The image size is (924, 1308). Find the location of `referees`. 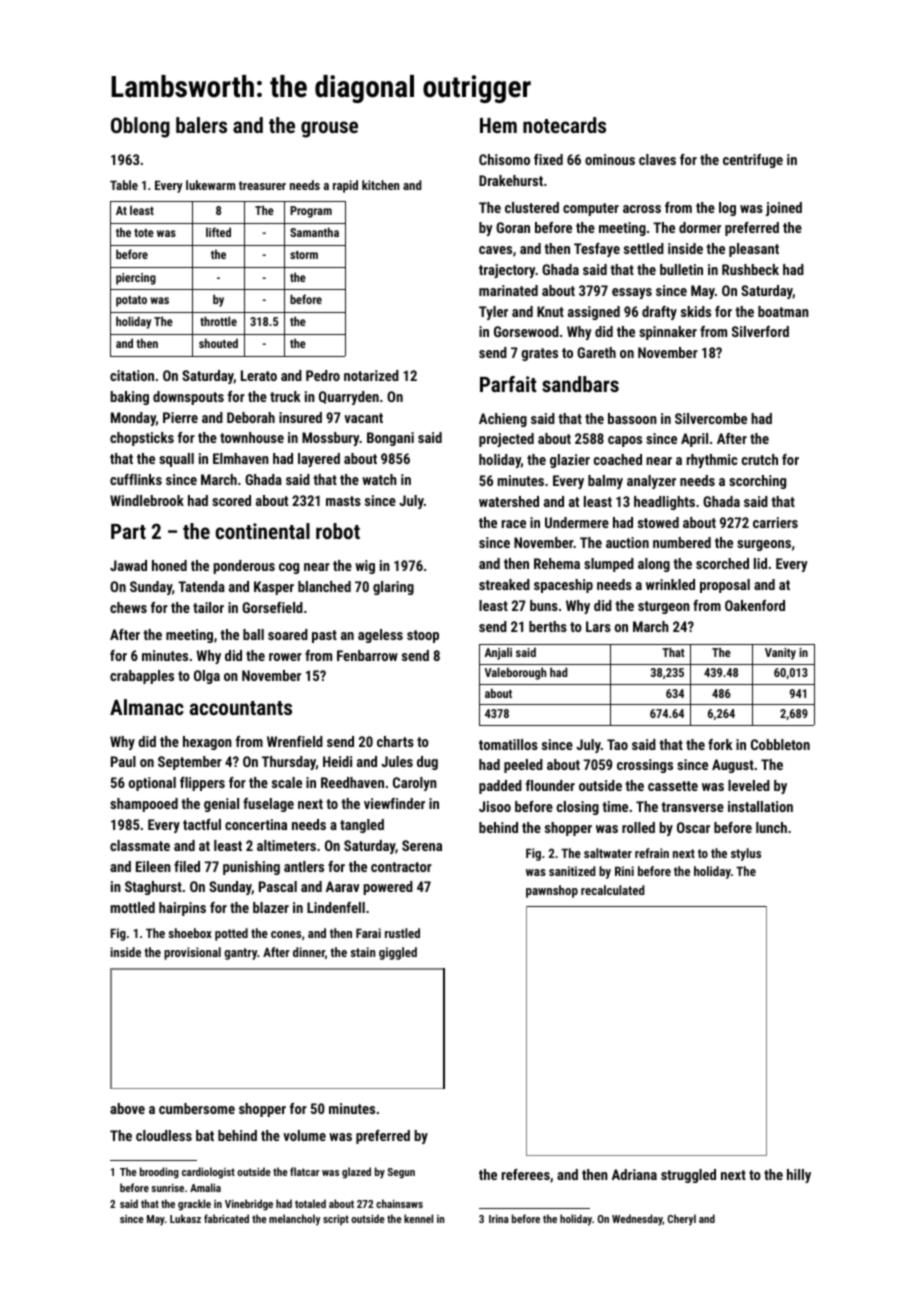

referees is located at coordinates (525, 1174).
